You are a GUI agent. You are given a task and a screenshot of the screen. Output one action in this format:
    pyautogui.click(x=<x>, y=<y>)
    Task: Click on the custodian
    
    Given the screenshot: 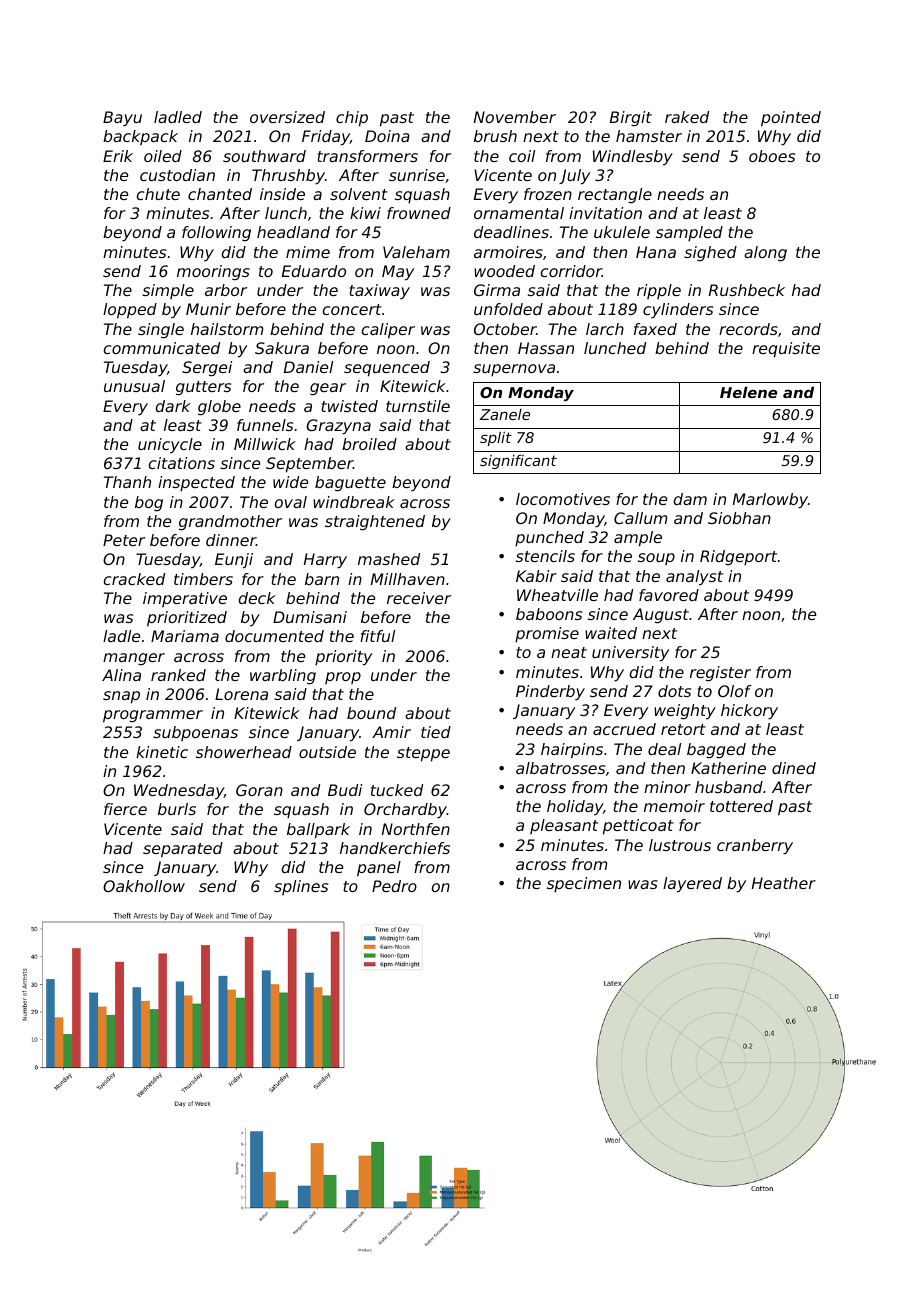 What is the action you would take?
    pyautogui.click(x=177, y=175)
